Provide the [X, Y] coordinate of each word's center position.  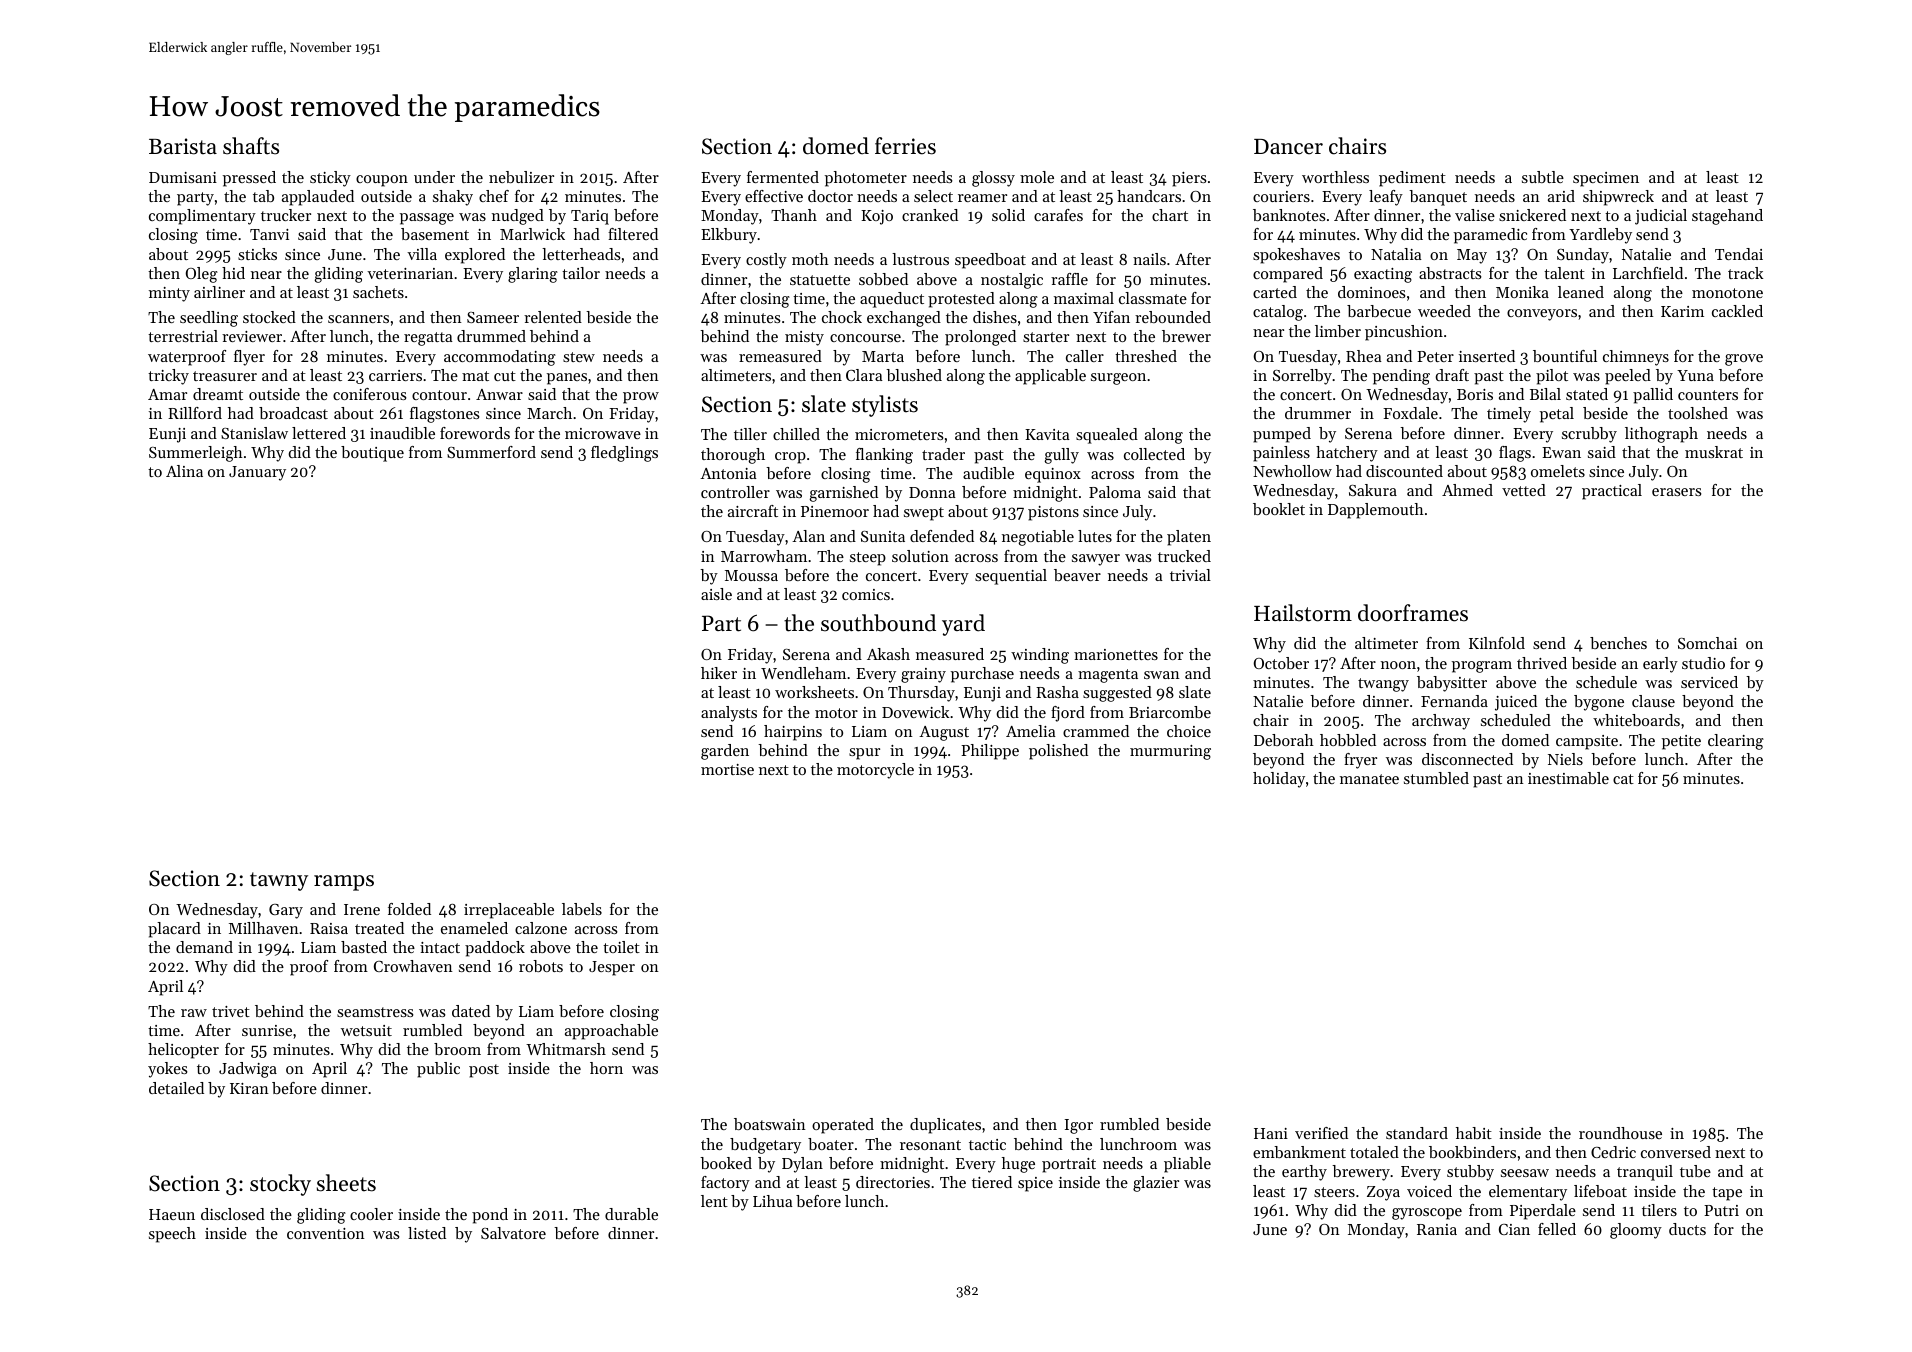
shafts [251, 146]
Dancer [1288, 147]
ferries [905, 146]
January [257, 473]
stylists [885, 406]
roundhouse [1620, 1133]
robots [541, 966]
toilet [621, 947]
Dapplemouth [1376, 511]
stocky [280, 1185]
